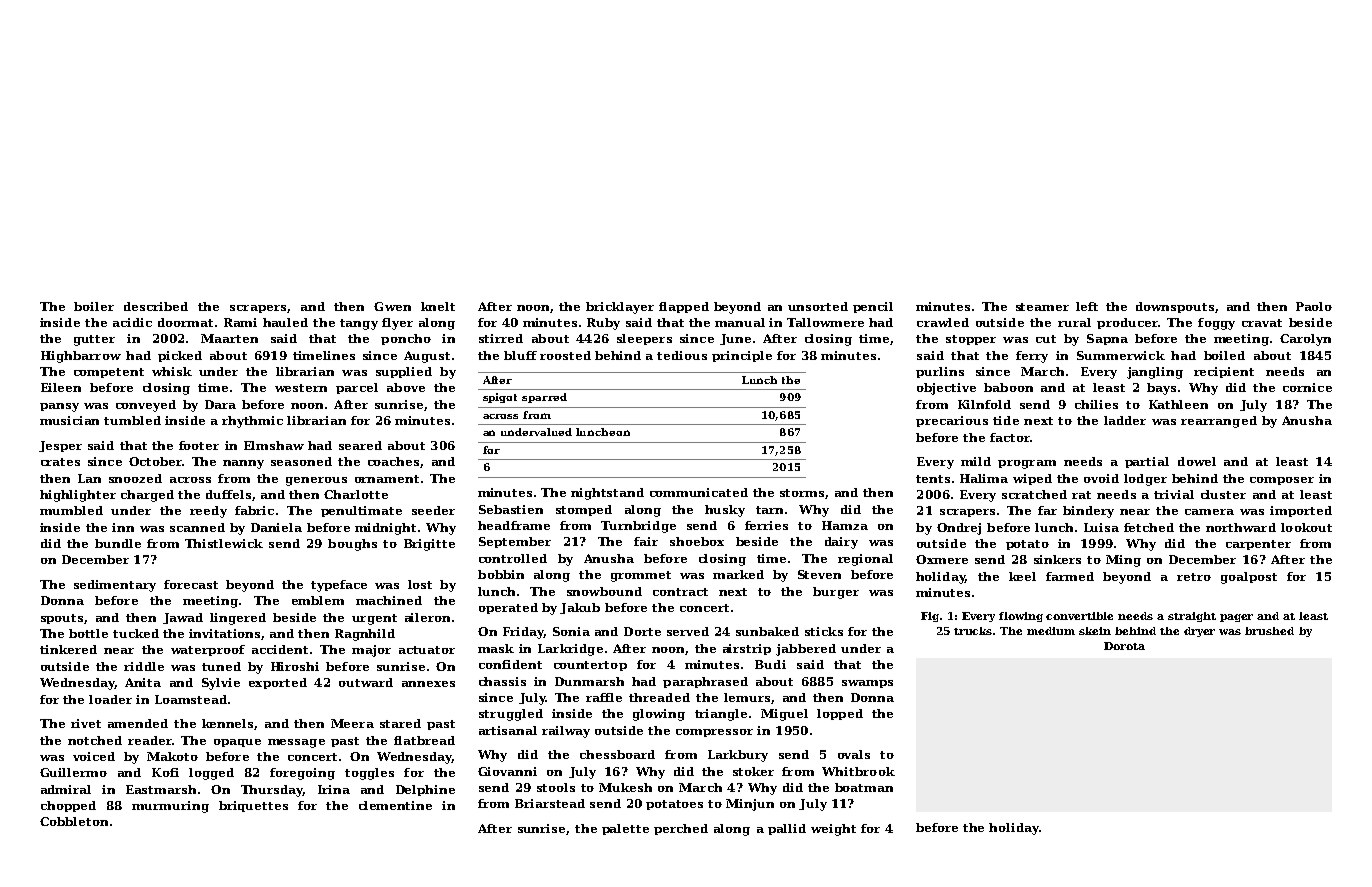 This screenshot has height=887, width=1372. Describe the element at coordinates (238, 619) in the screenshot. I see `lingered` at that location.
